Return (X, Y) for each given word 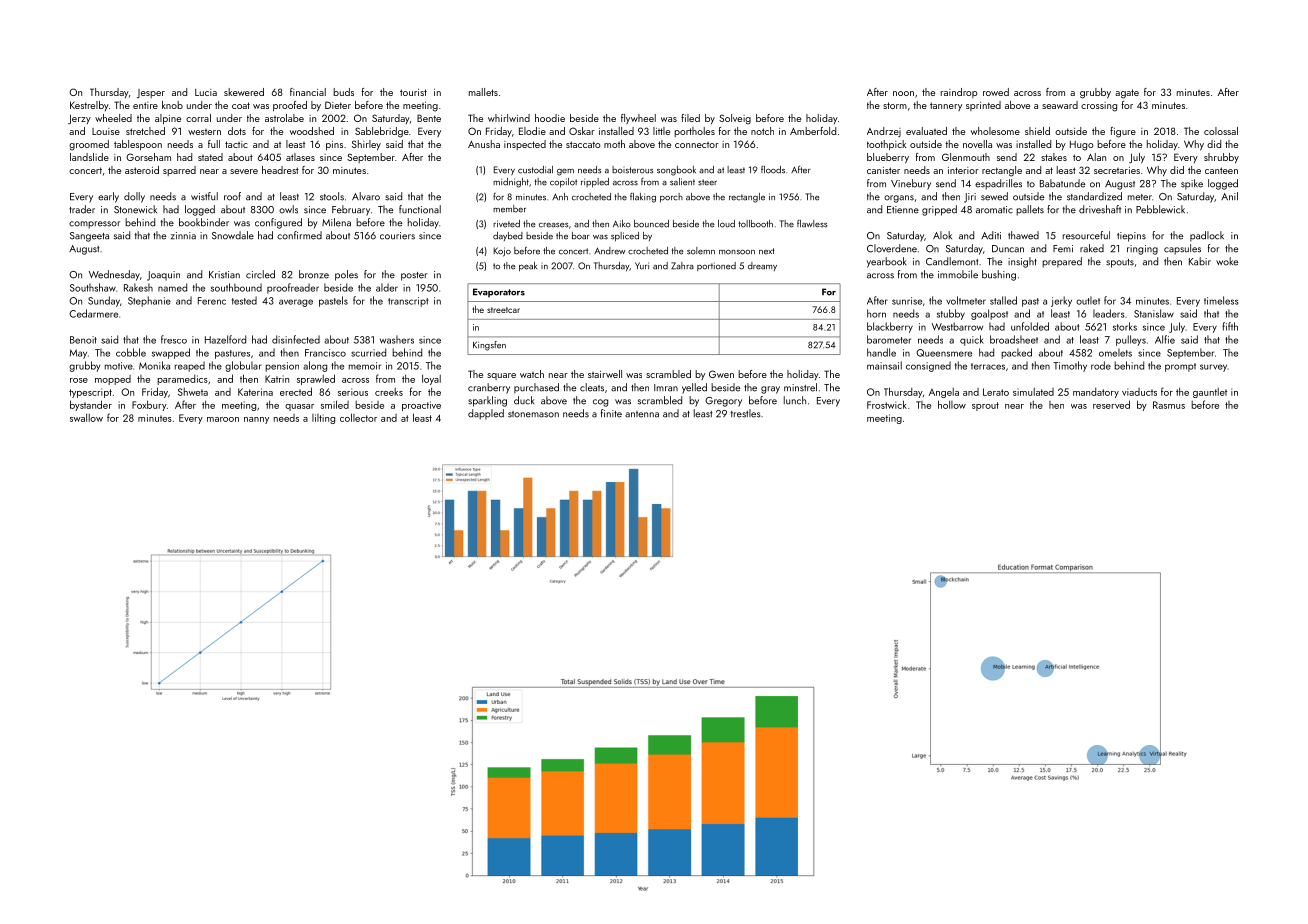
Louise (106, 131)
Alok (942, 235)
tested (244, 300)
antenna (642, 414)
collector (358, 417)
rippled (595, 183)
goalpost (989, 314)
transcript (408, 302)
